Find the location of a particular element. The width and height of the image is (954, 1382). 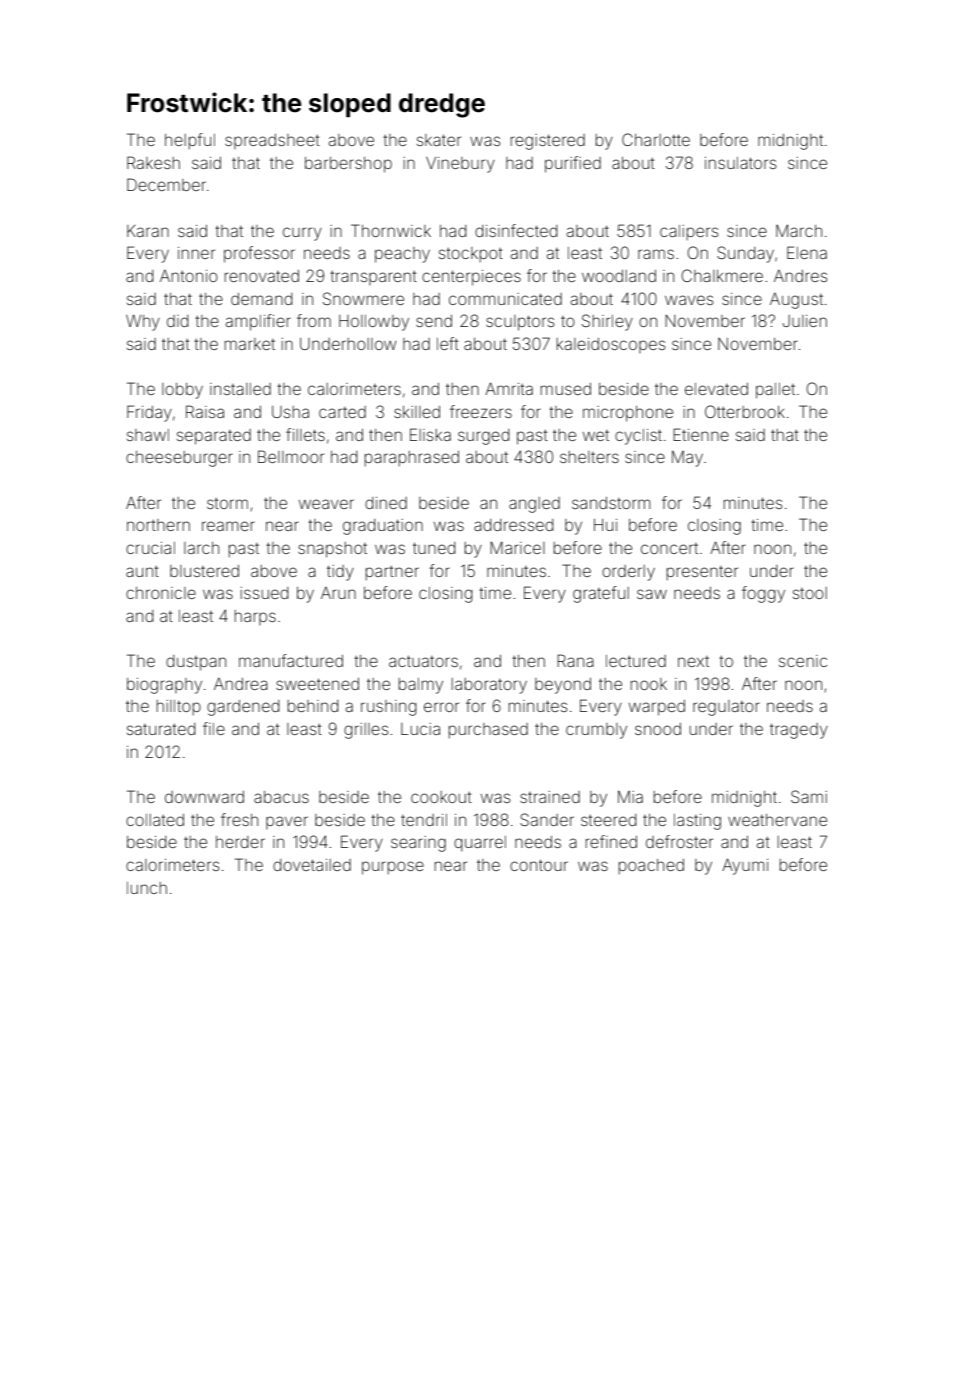

lunch is located at coordinates (147, 888).
